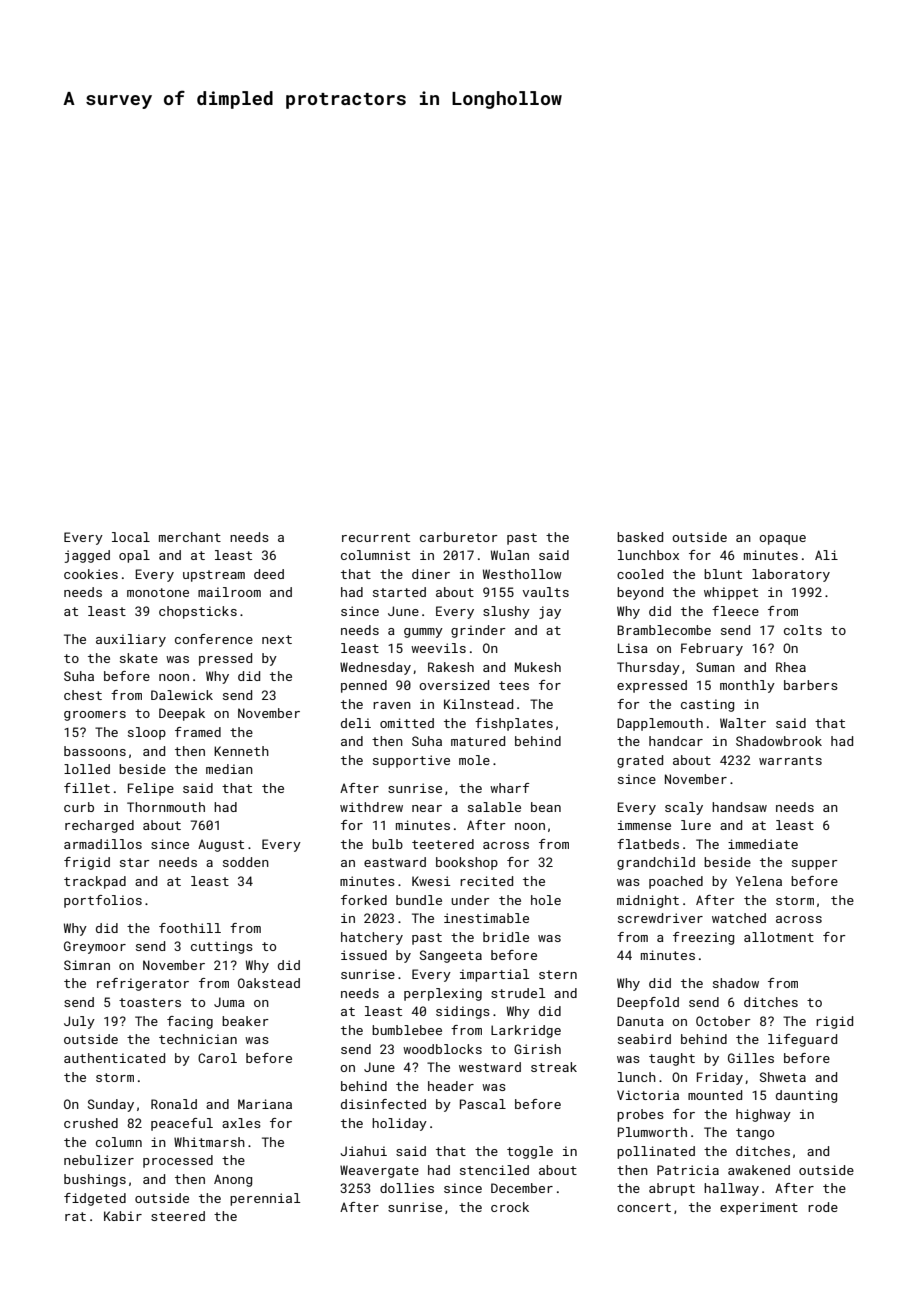 Image resolution: width=924 pixels, height=1308 pixels. Describe the element at coordinates (530, 1152) in the screenshot. I see `toggle` at that location.
